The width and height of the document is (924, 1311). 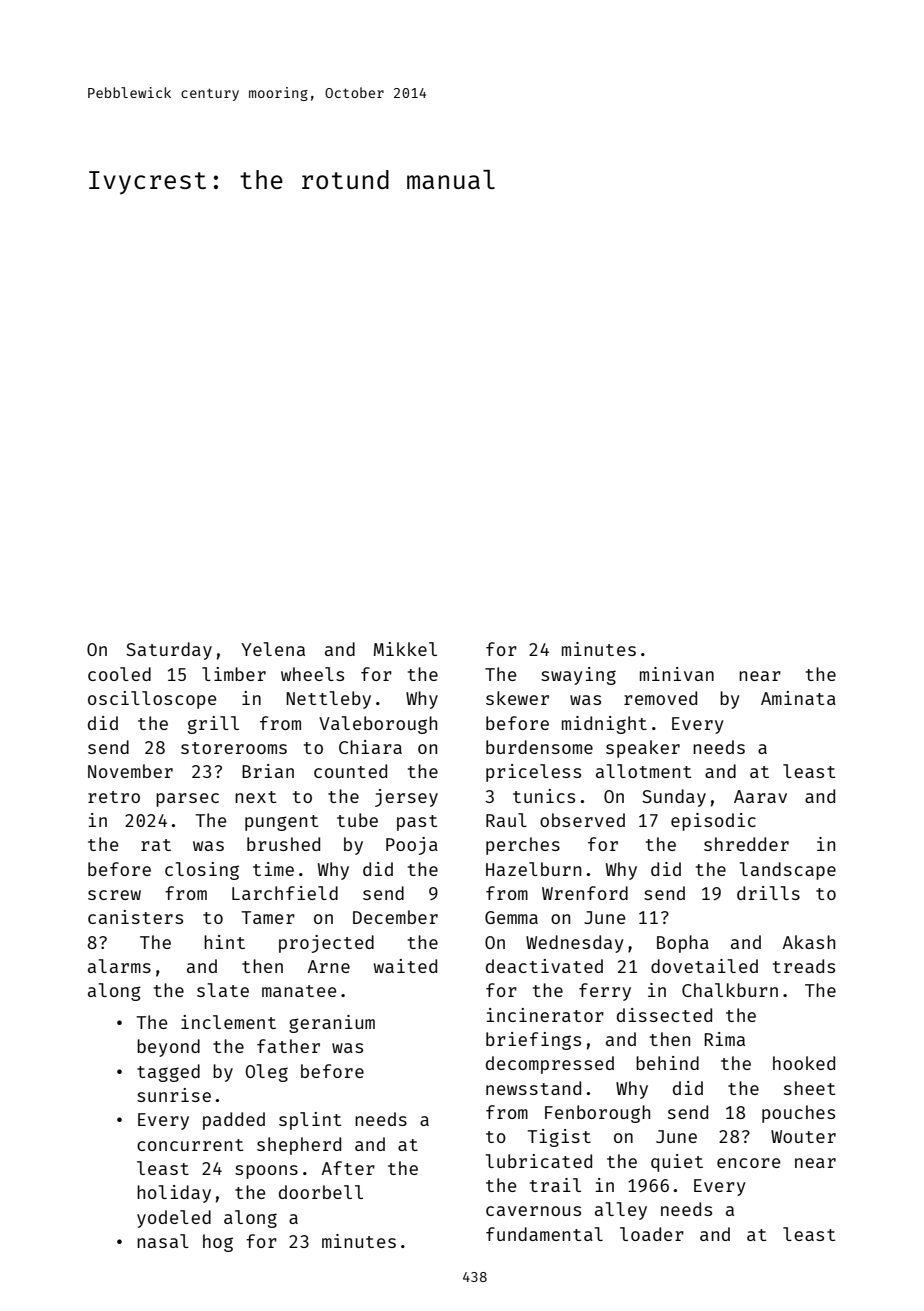 What do you see at coordinates (533, 1041) in the document?
I see `briefings` at bounding box center [533, 1041].
